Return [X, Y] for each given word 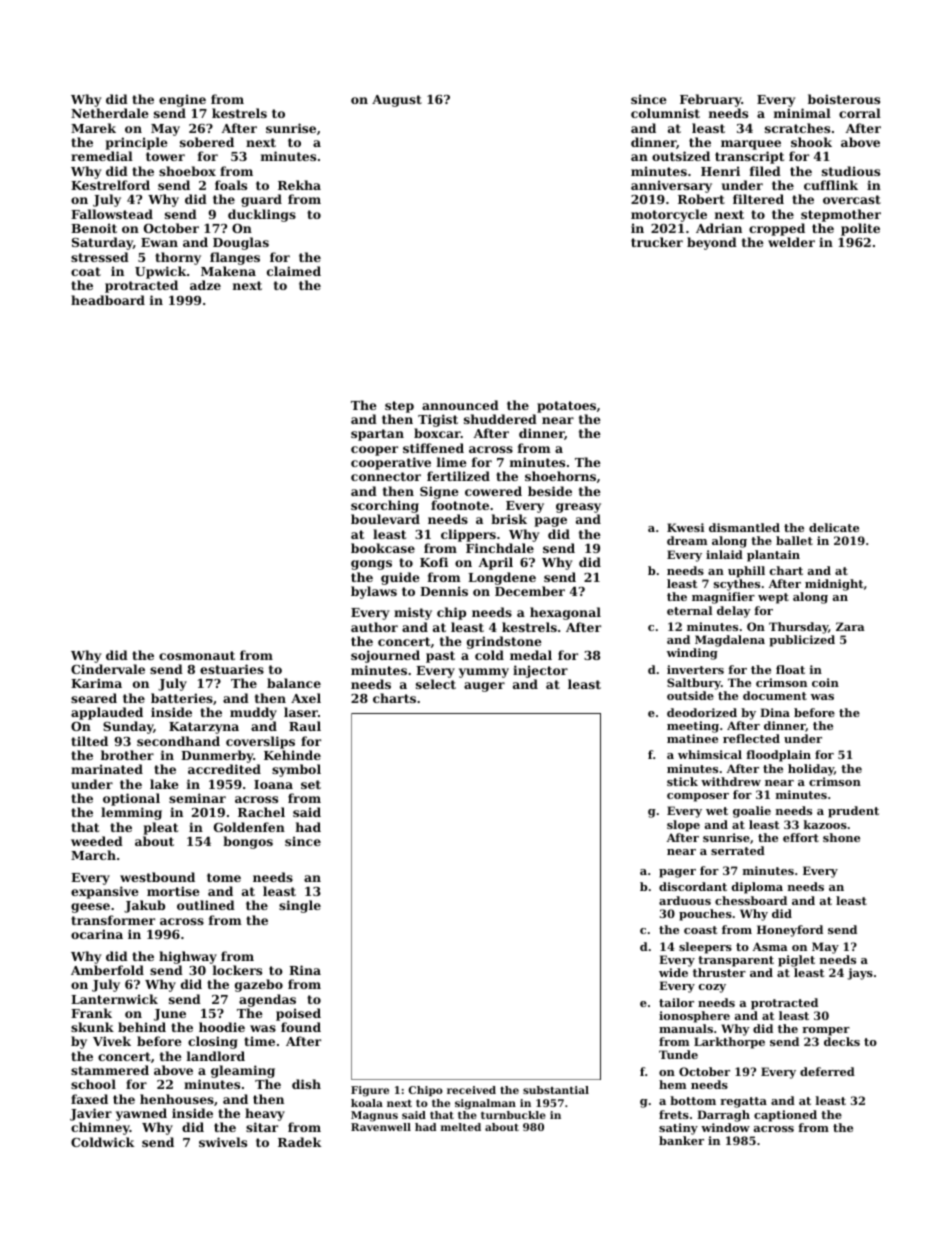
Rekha [299, 185]
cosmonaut [197, 655]
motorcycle [669, 215]
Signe [439, 492]
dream [687, 540]
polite [860, 229]
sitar [262, 1127]
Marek [93, 128]
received [471, 1090]
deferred [827, 1071]
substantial [556, 1090]
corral [860, 113]
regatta [743, 1102]
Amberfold [107, 970]
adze [205, 285]
